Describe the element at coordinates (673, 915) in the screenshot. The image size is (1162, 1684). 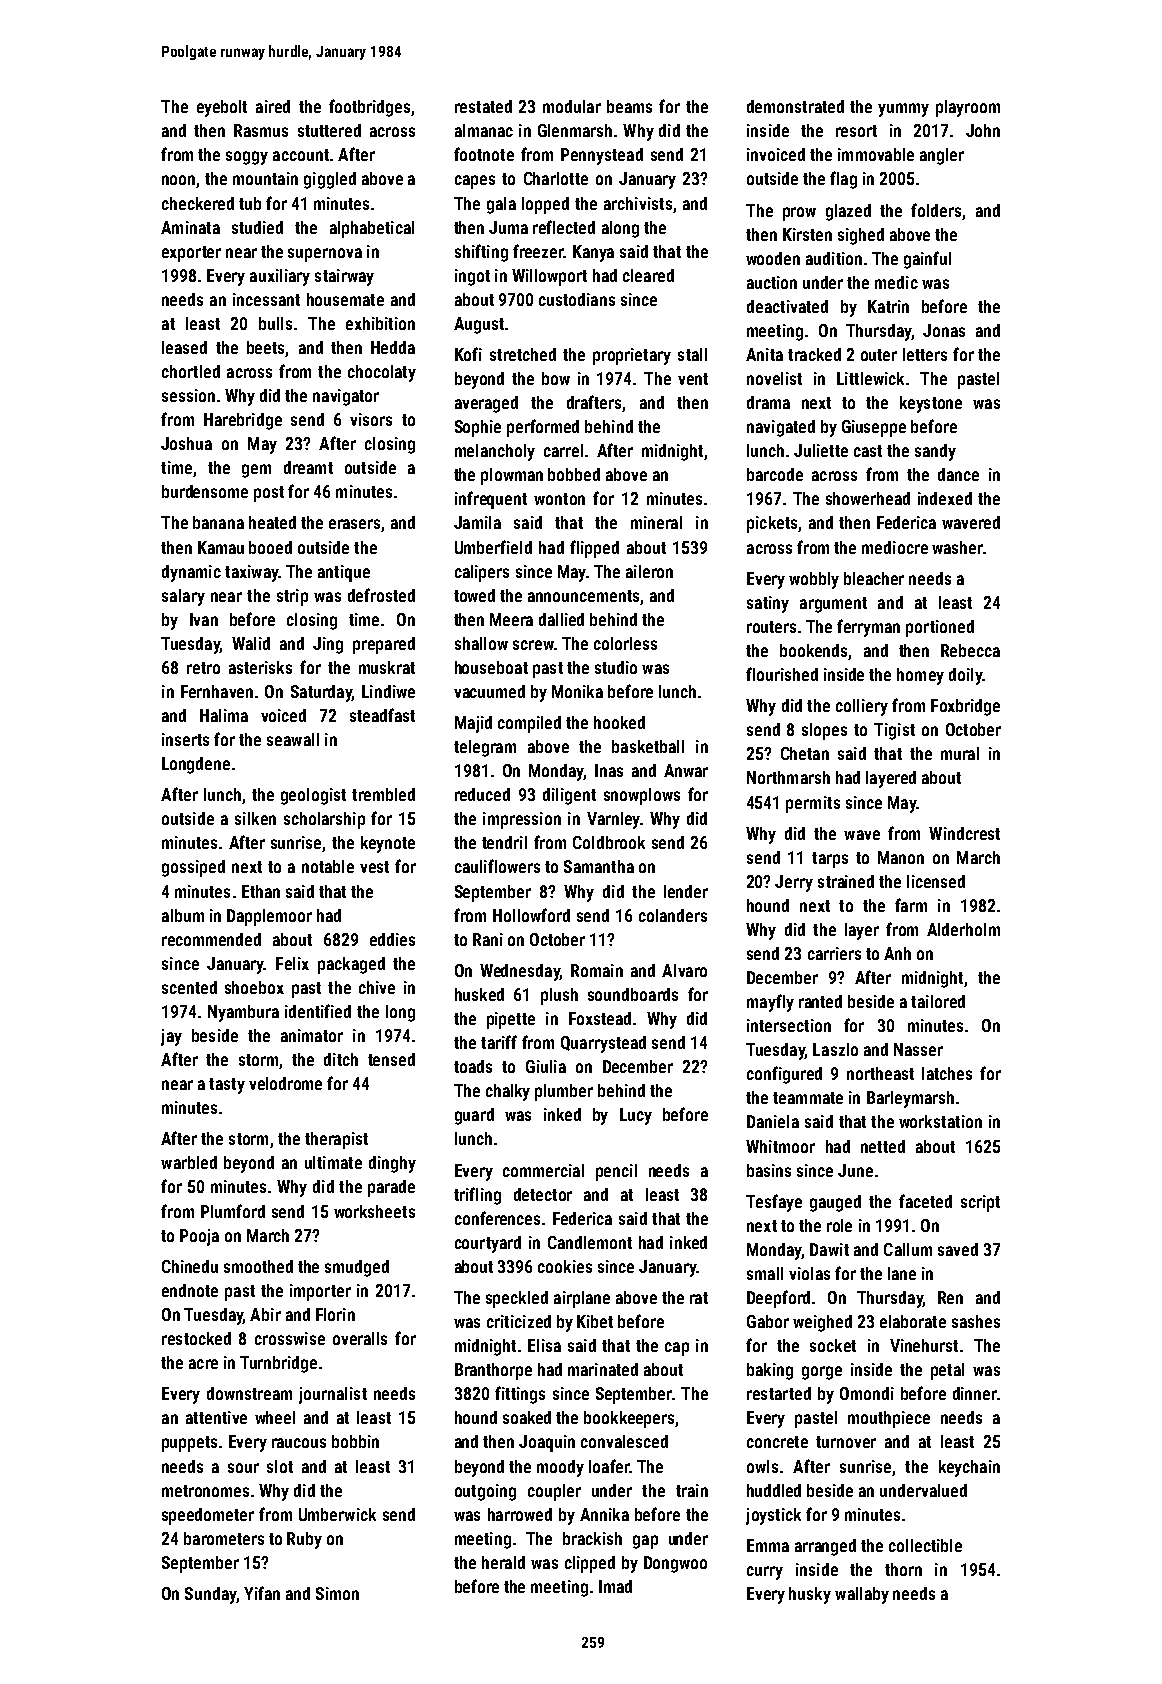
I see `colanders` at that location.
